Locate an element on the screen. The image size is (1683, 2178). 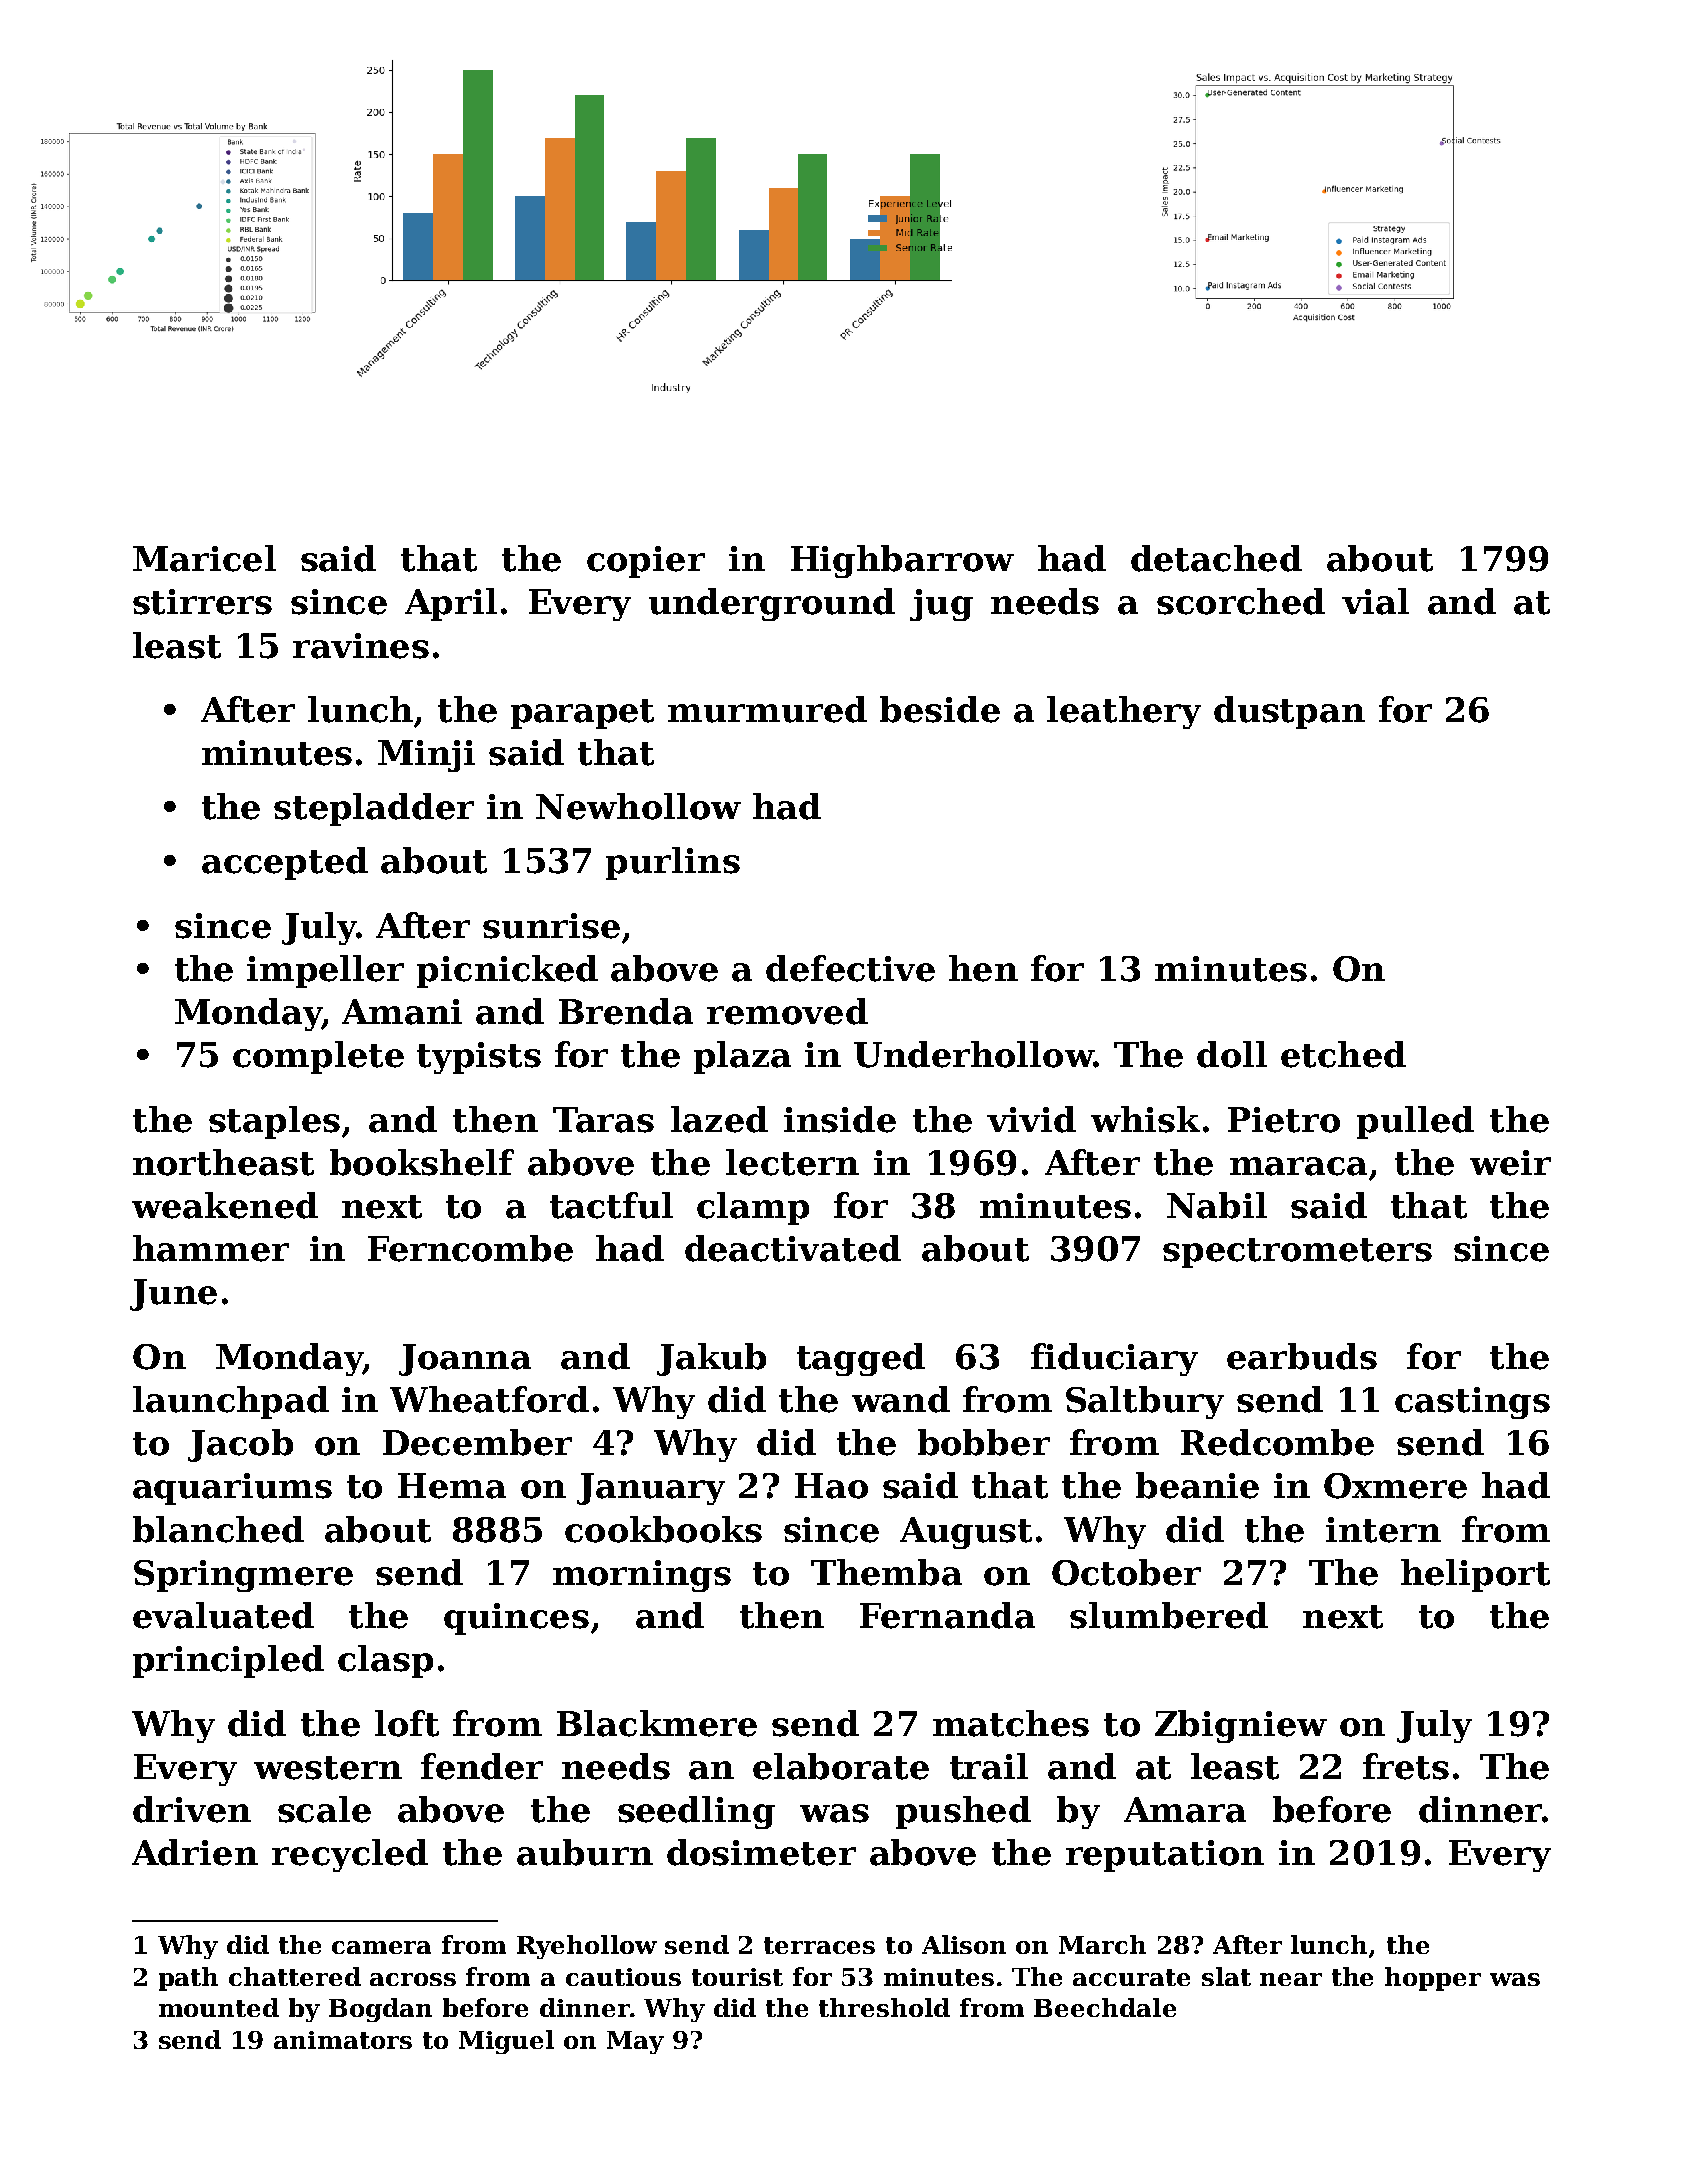
bookshelf is located at coordinates (422, 1162).
